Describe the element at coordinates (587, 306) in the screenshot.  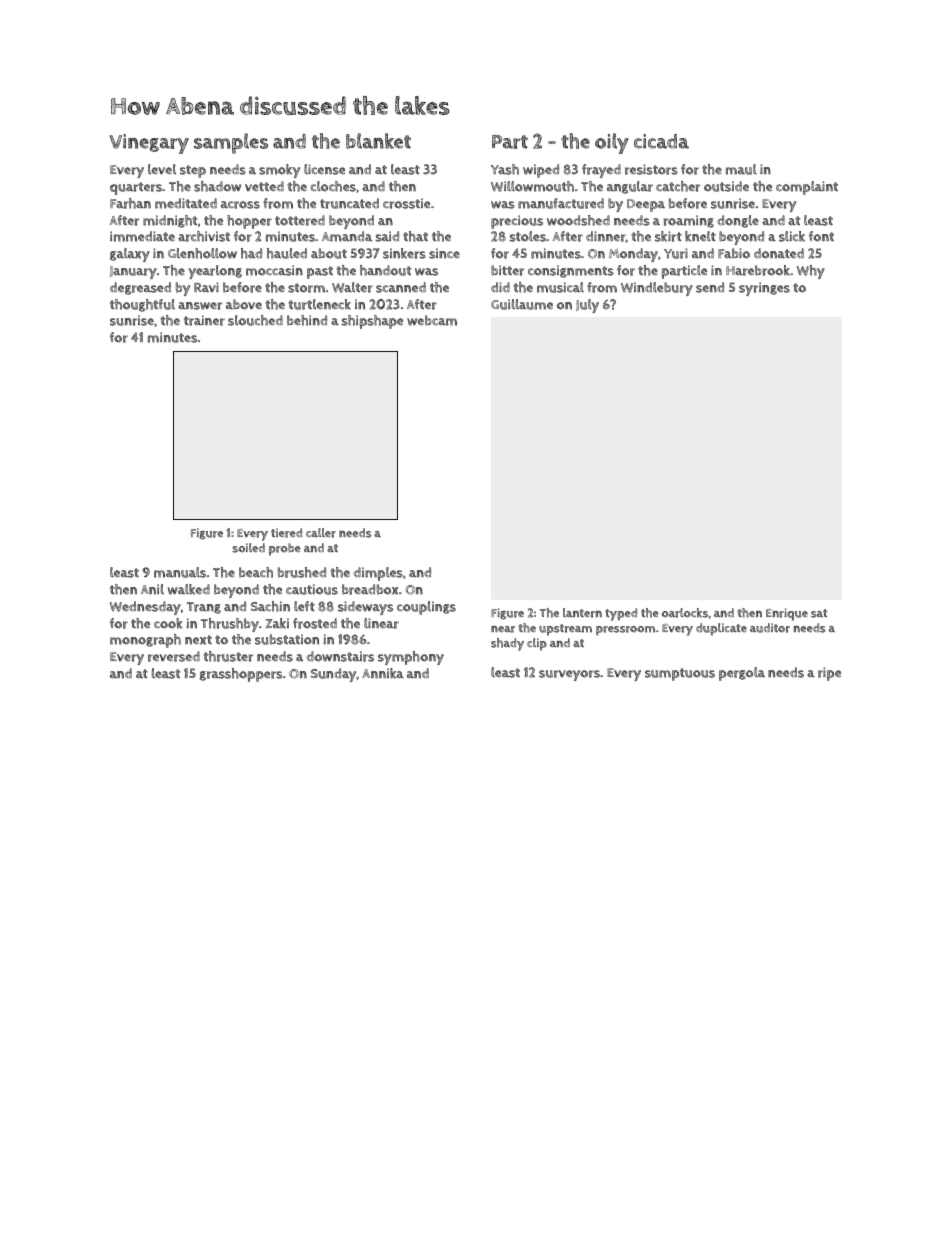
I see `July` at that location.
